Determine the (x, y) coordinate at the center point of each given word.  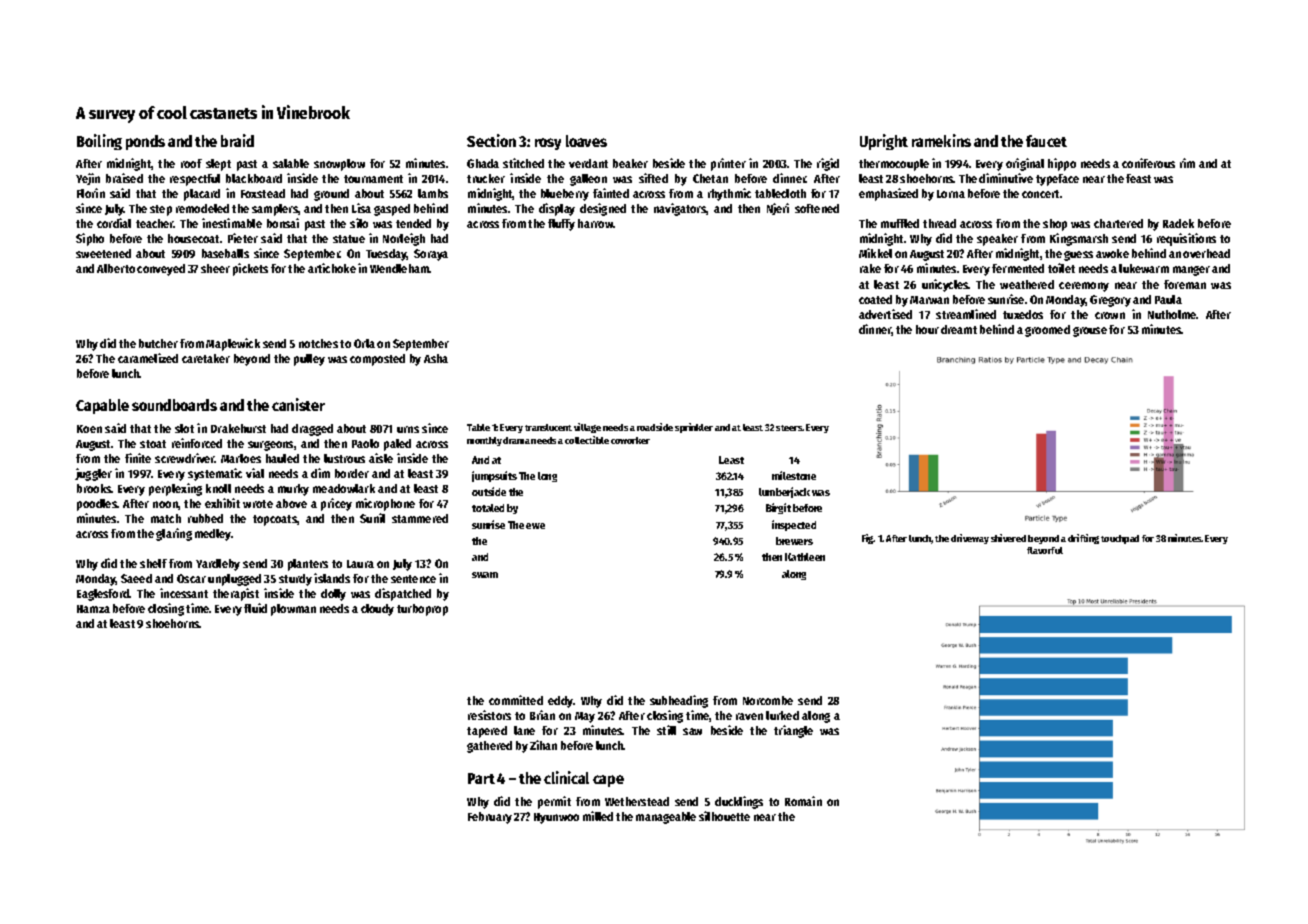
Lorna (951, 194)
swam (485, 575)
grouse (1090, 332)
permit (554, 802)
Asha (436, 358)
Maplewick (233, 344)
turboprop (422, 610)
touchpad (1120, 539)
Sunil (372, 518)
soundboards (174, 405)
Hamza (93, 609)
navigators (680, 209)
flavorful (1045, 550)
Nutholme (1172, 314)
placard (202, 195)
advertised (885, 314)
